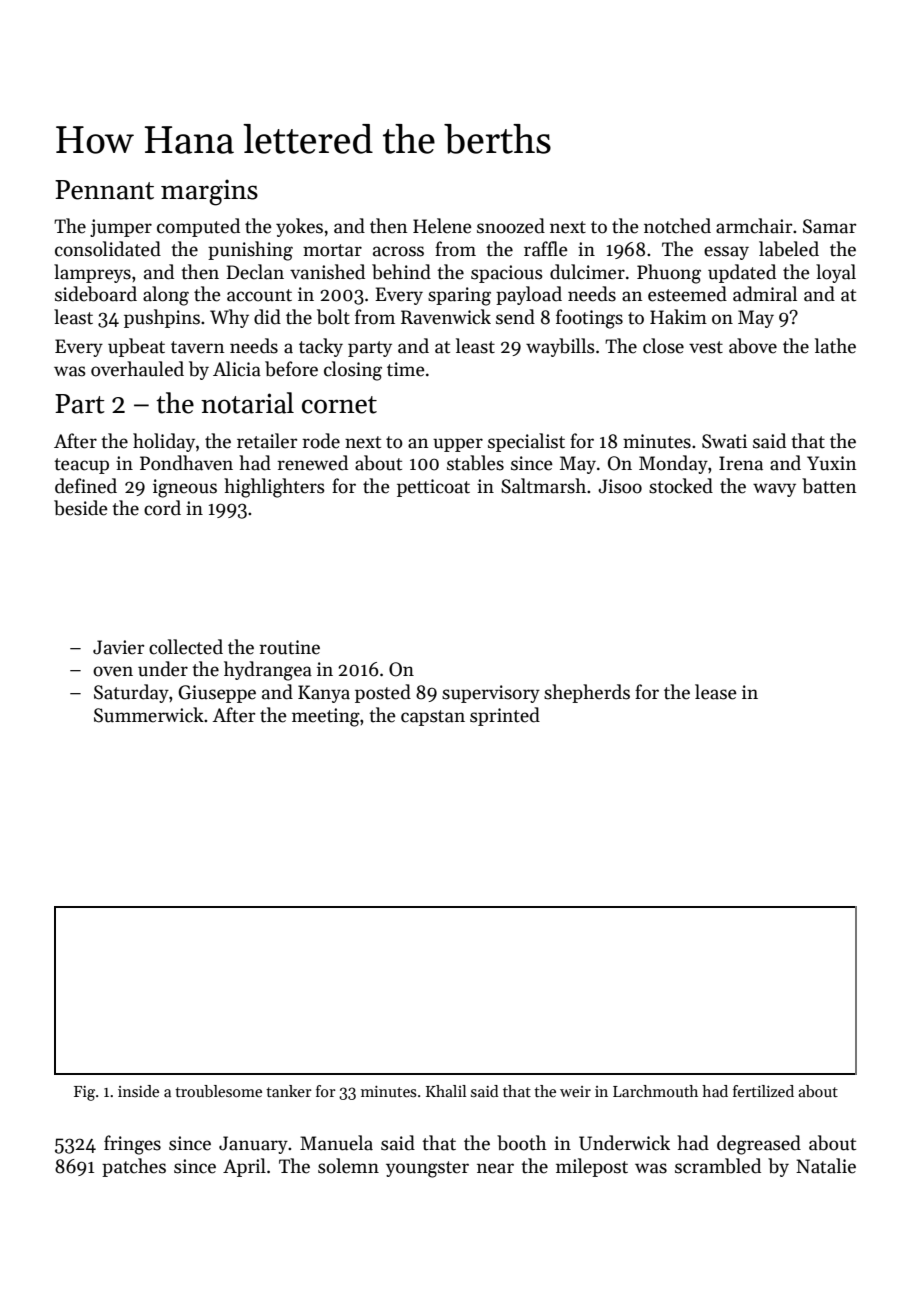  Describe the element at coordinates (543, 486) in the document. I see `Saltmarsh` at that location.
